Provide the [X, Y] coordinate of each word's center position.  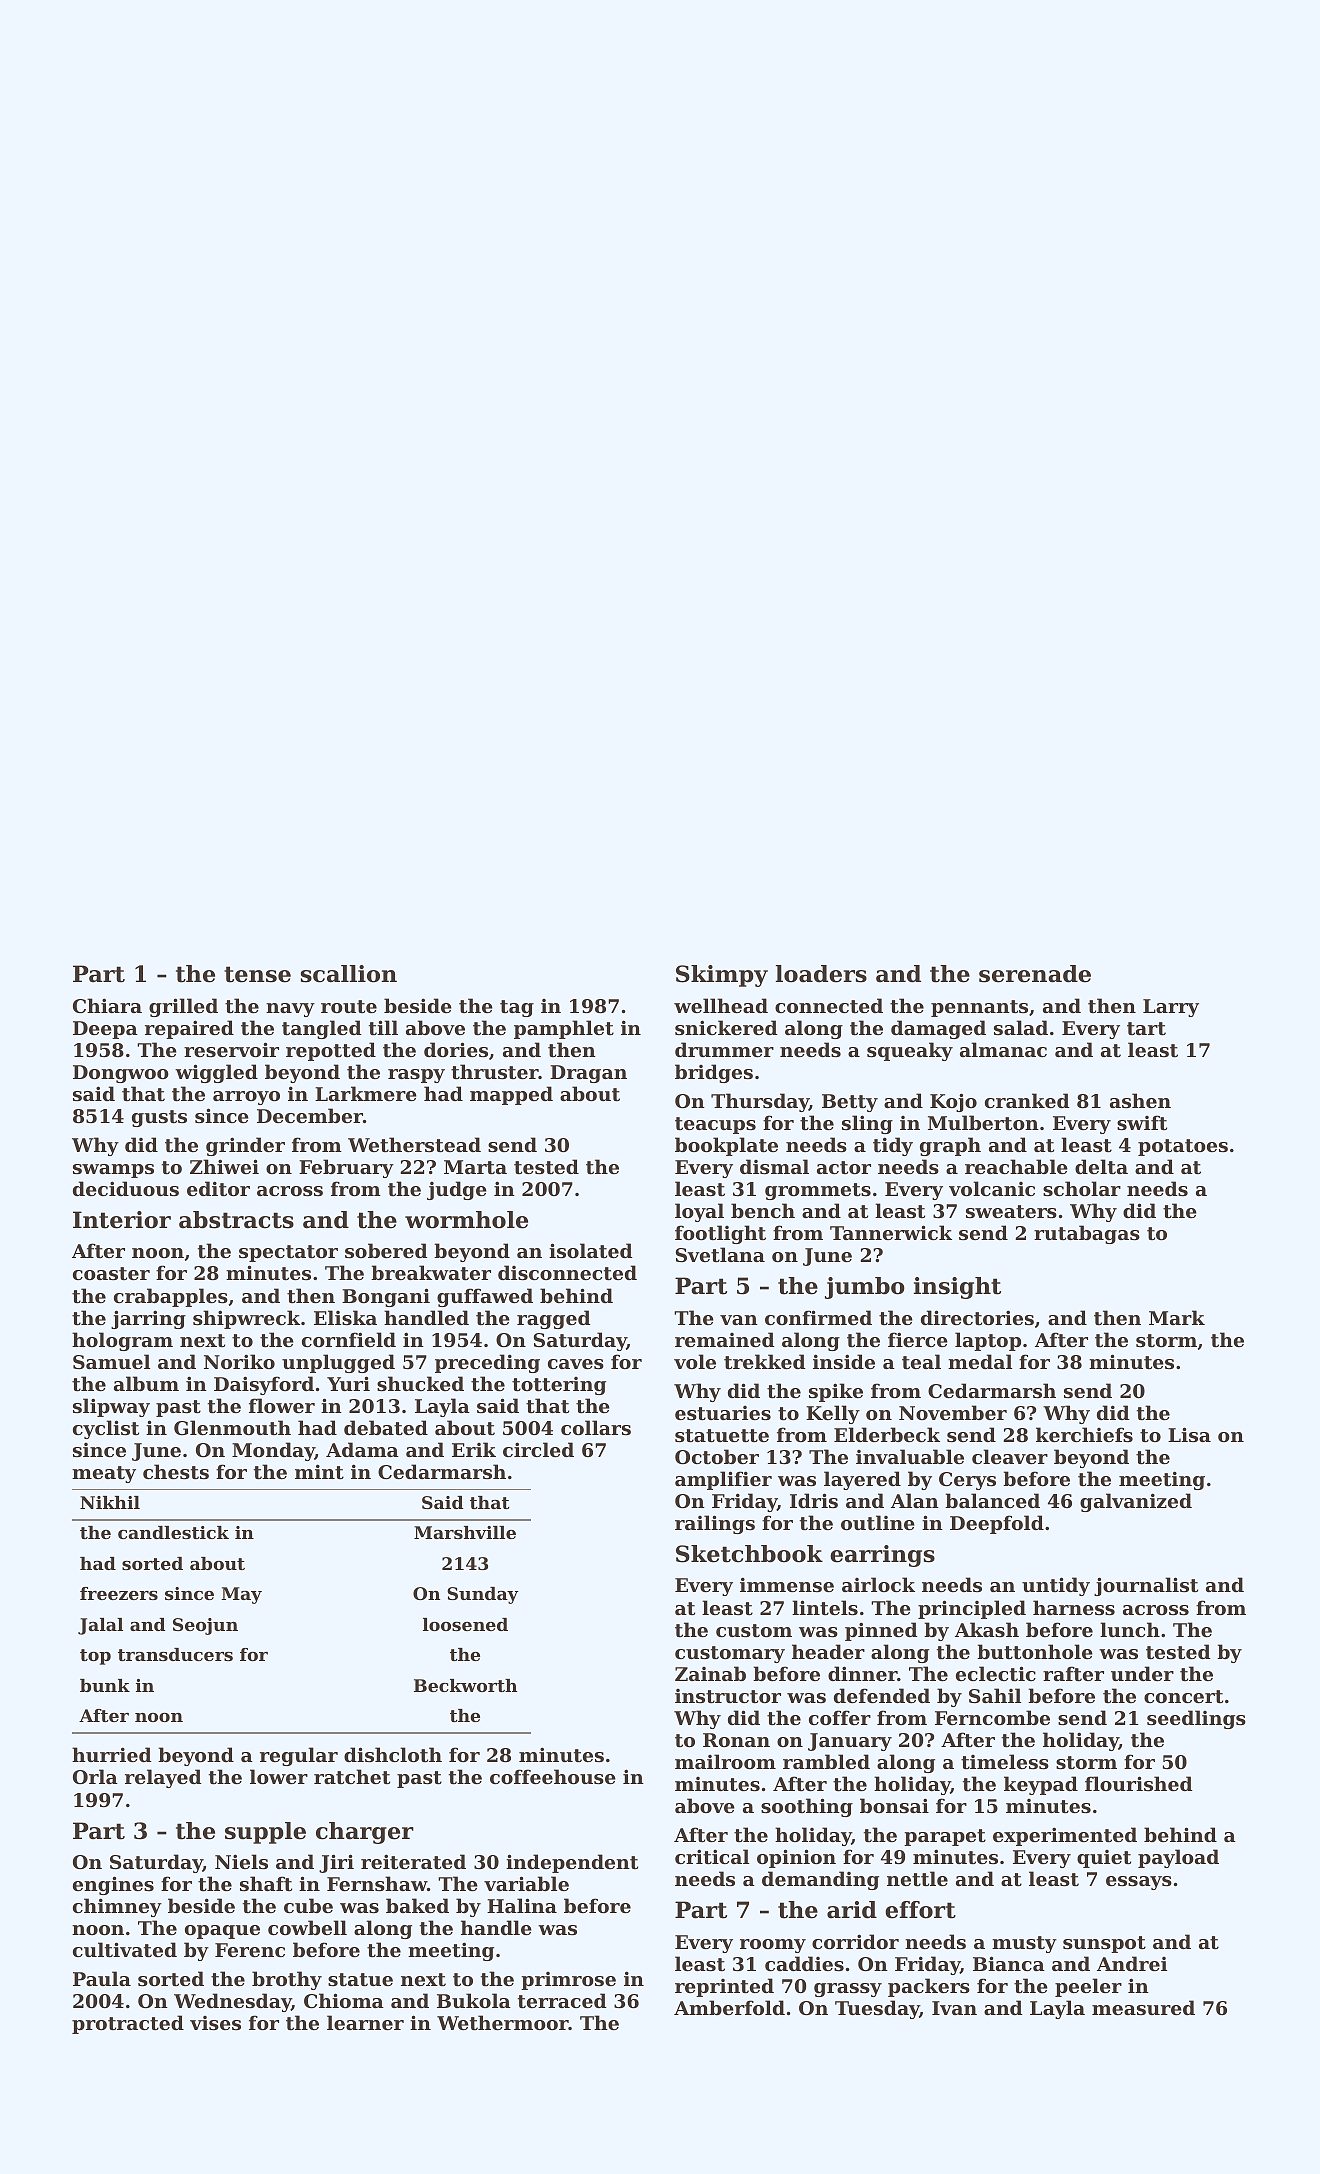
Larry [1171, 1008]
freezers [119, 1593]
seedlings [1196, 1719]
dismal [774, 1167]
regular [299, 1756]
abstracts [236, 1220]
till [383, 1028]
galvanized [1136, 1502]
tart [1146, 1029]
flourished [1139, 1784]
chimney [117, 1907]
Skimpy [722, 976]
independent [572, 1863]
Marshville [465, 1532]
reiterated [413, 1862]
